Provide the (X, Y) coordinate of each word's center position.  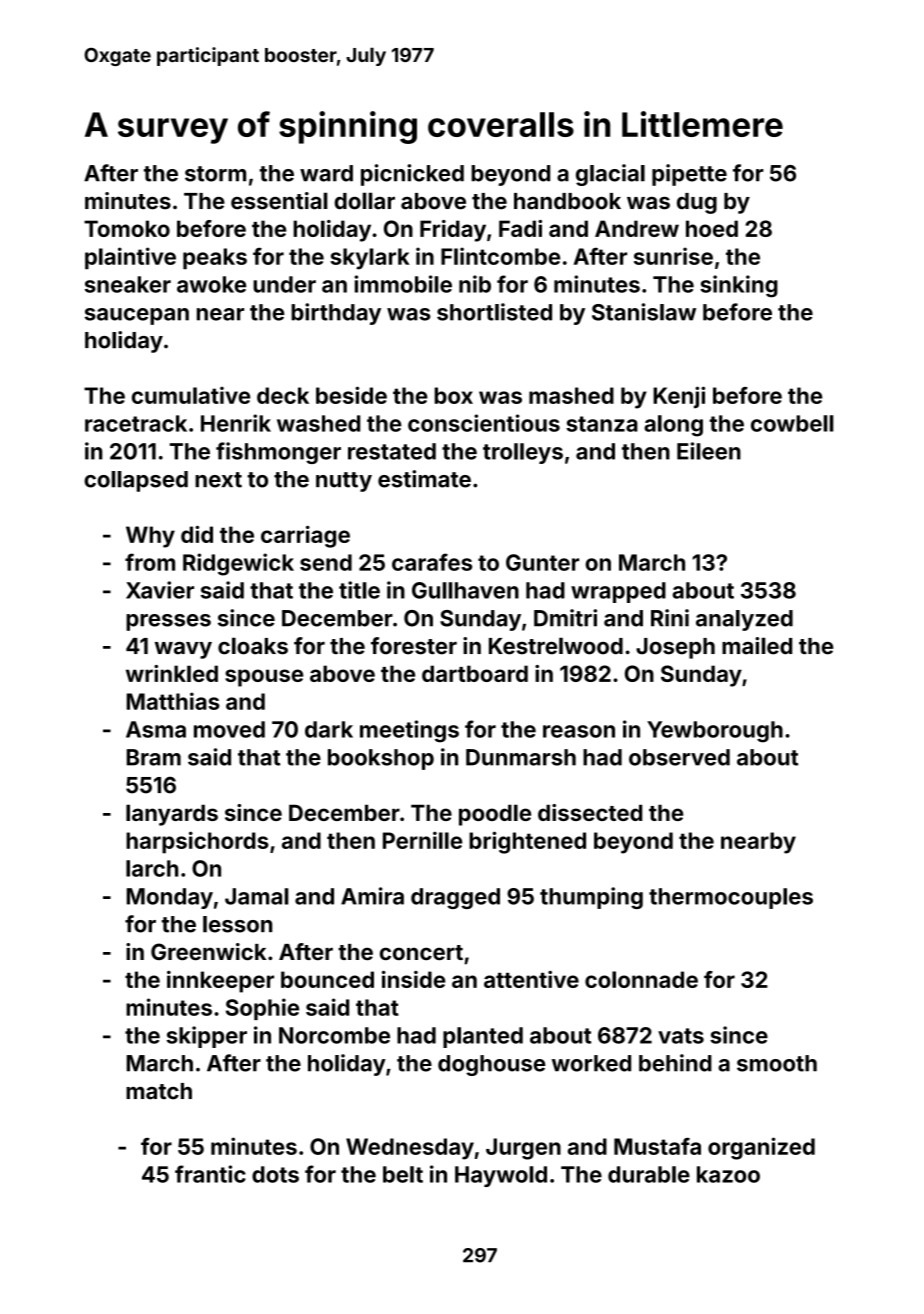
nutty (344, 482)
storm (215, 174)
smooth (777, 1063)
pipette (689, 175)
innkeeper (220, 982)
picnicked (412, 175)
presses (168, 622)
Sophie (262, 1009)
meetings (409, 731)
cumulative (191, 395)
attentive (531, 979)
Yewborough (715, 732)
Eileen (709, 451)
